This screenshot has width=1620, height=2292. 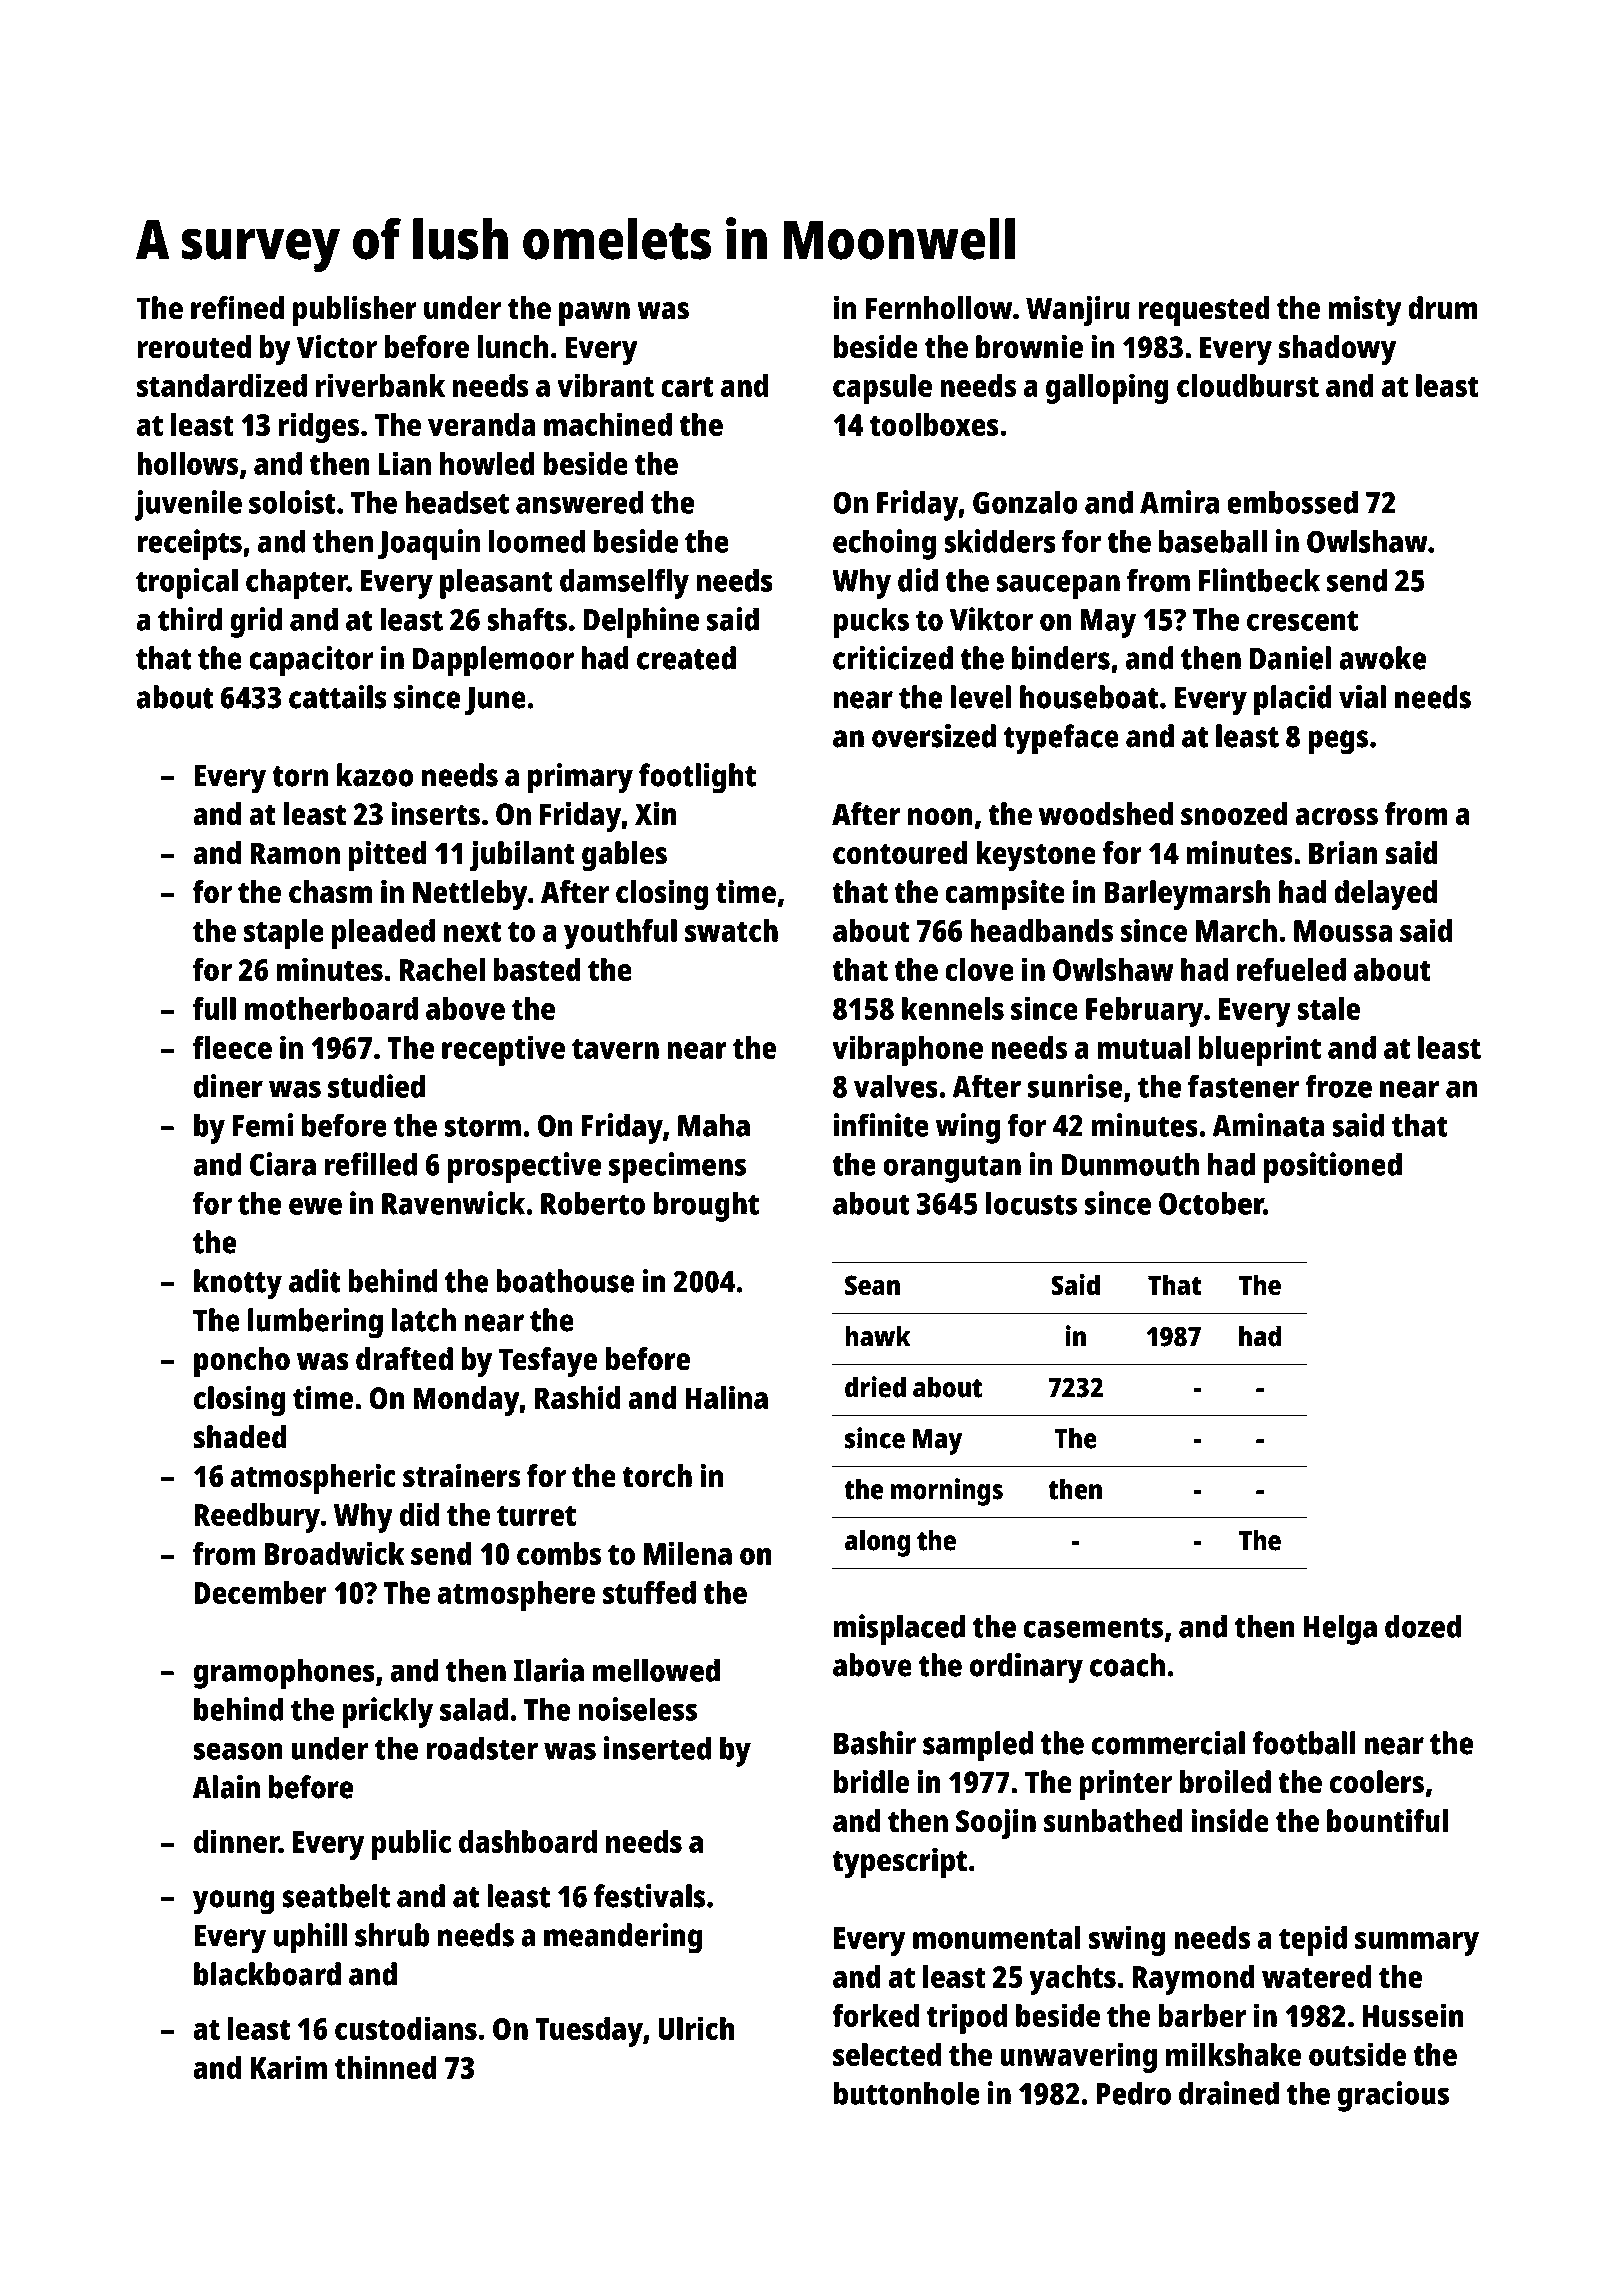 What do you see at coordinates (429, 544) in the screenshot?
I see `Joaquin` at bounding box center [429, 544].
